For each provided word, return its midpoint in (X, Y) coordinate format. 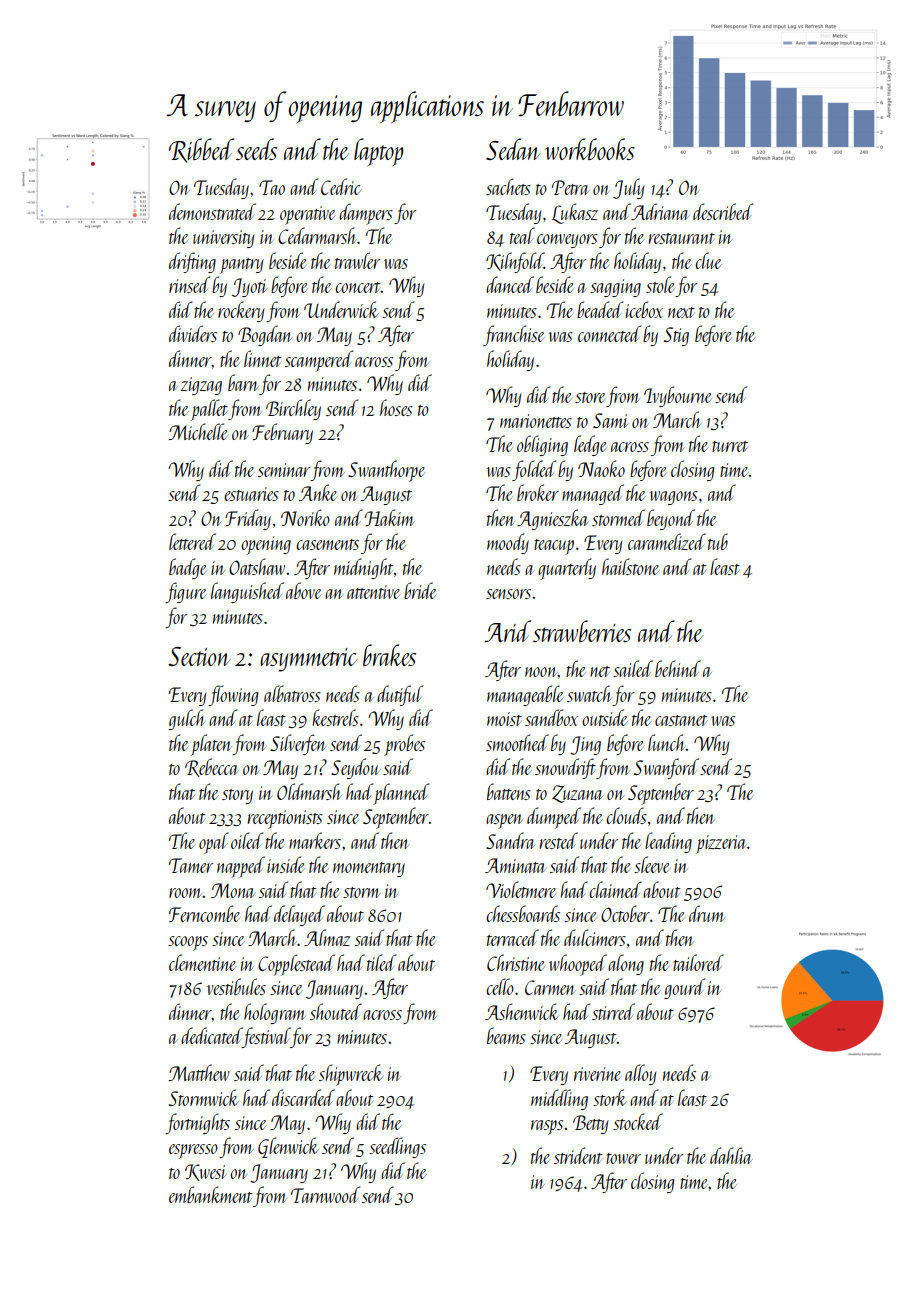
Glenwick (288, 1147)
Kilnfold (515, 262)
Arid (507, 631)
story (237, 796)
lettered (192, 541)
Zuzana (577, 794)
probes (404, 745)
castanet (681, 720)
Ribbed (201, 150)
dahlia (731, 1155)
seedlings (397, 1147)
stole (660, 284)
